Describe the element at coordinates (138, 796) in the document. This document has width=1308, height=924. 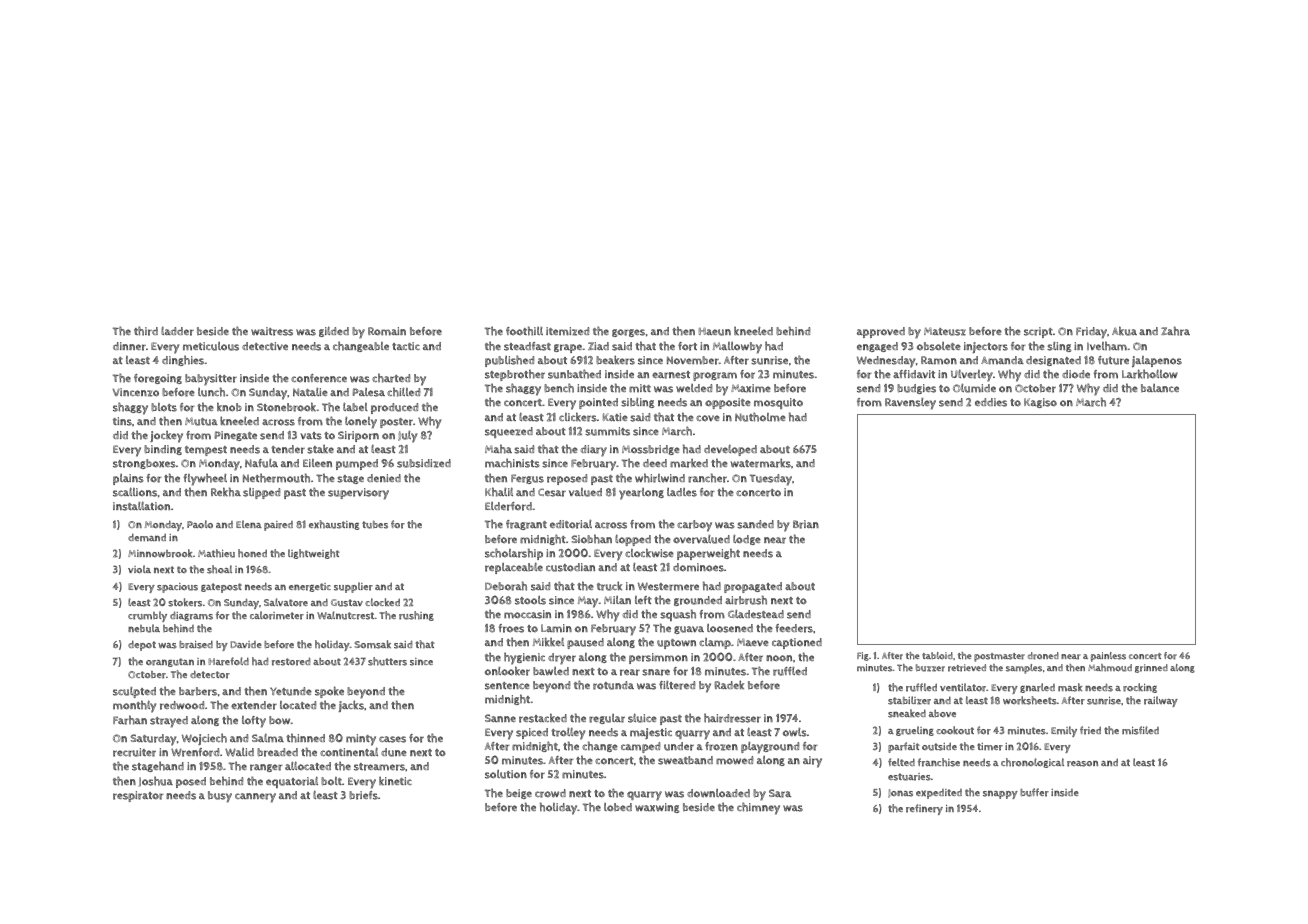
I see `respirator` at that location.
